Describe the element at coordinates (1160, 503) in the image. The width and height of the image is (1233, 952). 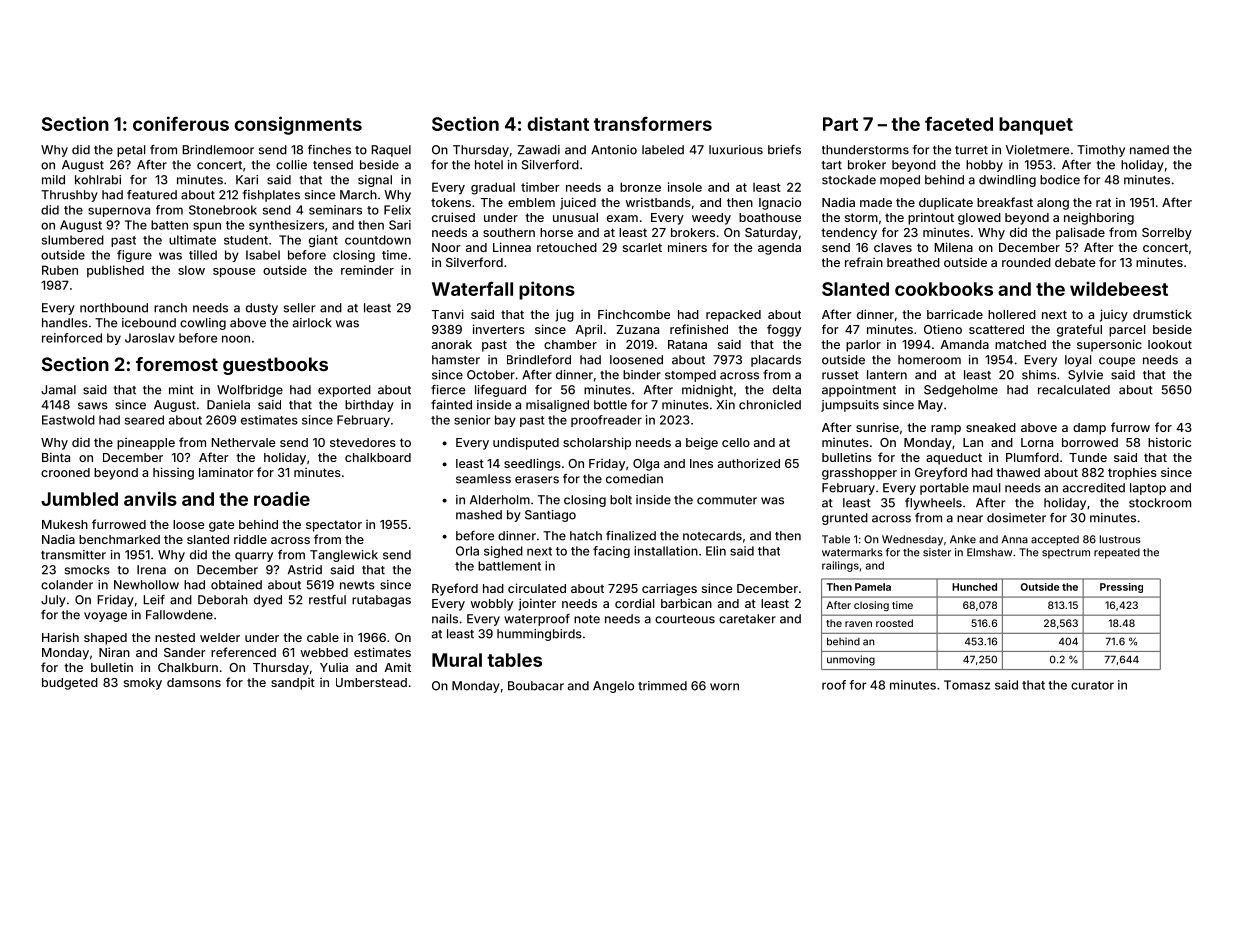
I see `stockroom` at that location.
